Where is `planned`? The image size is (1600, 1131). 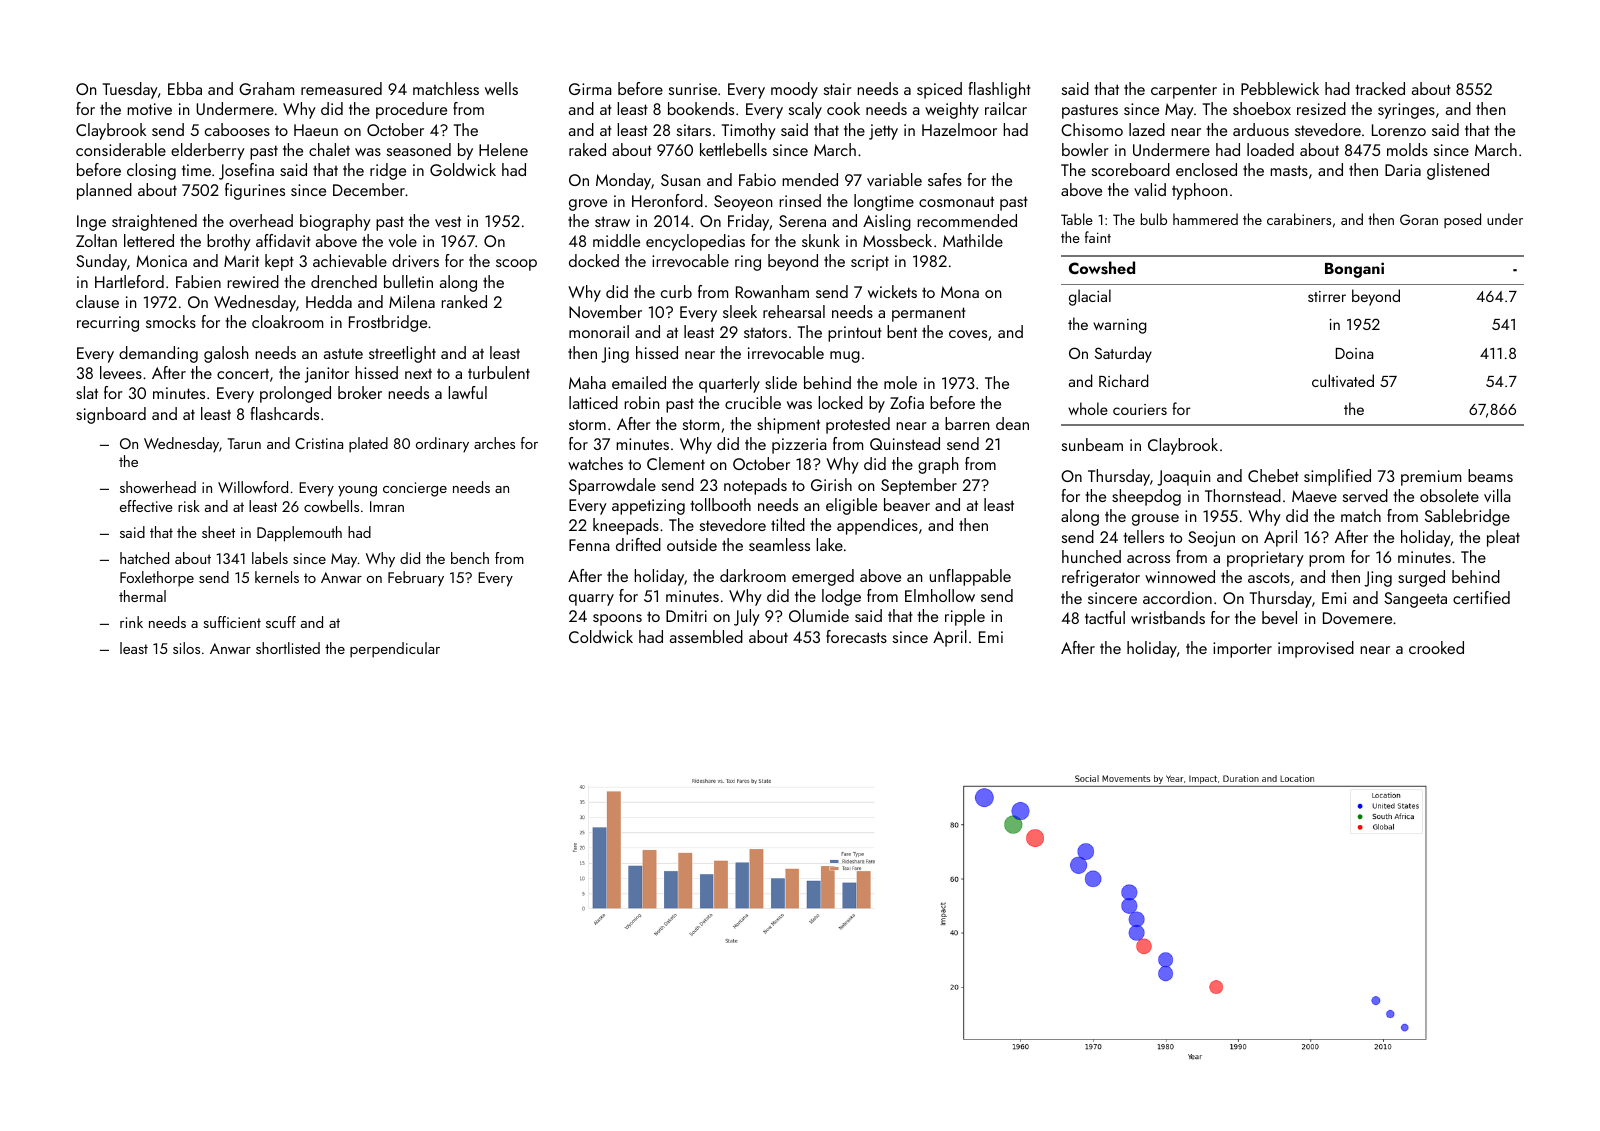 planned is located at coordinates (104, 191).
